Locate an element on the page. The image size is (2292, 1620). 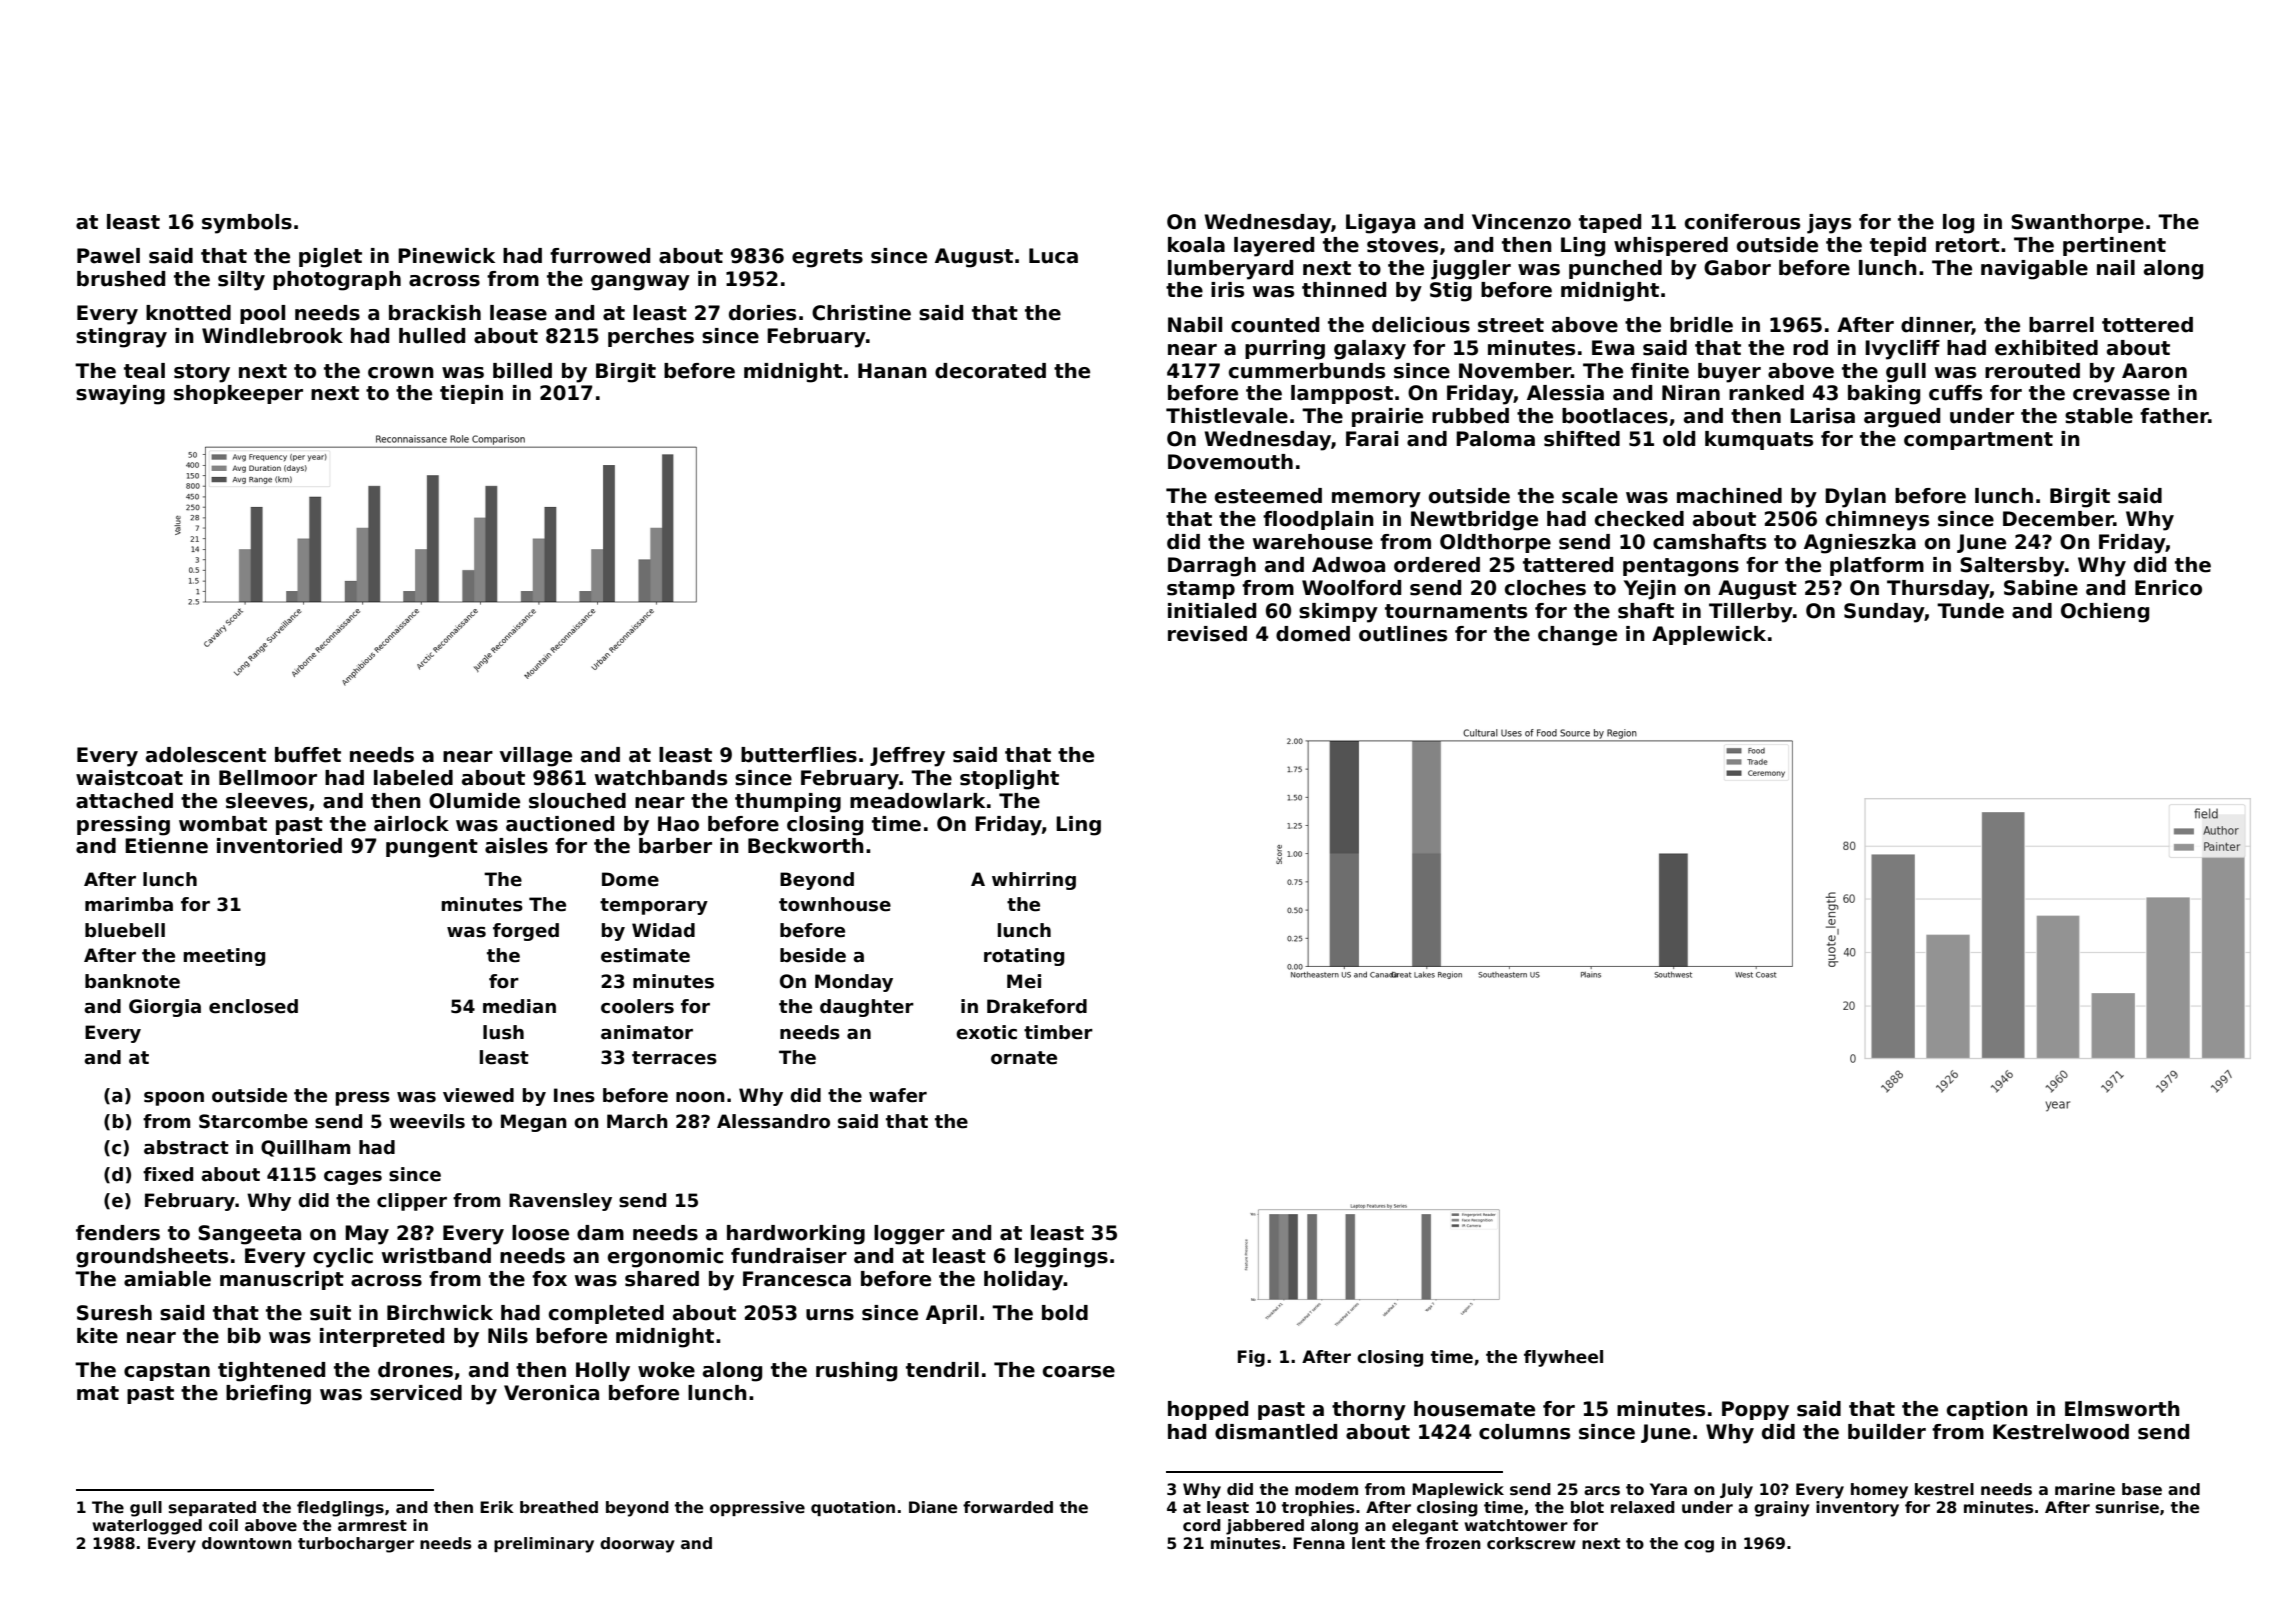
stoplight is located at coordinates (1009, 780).
